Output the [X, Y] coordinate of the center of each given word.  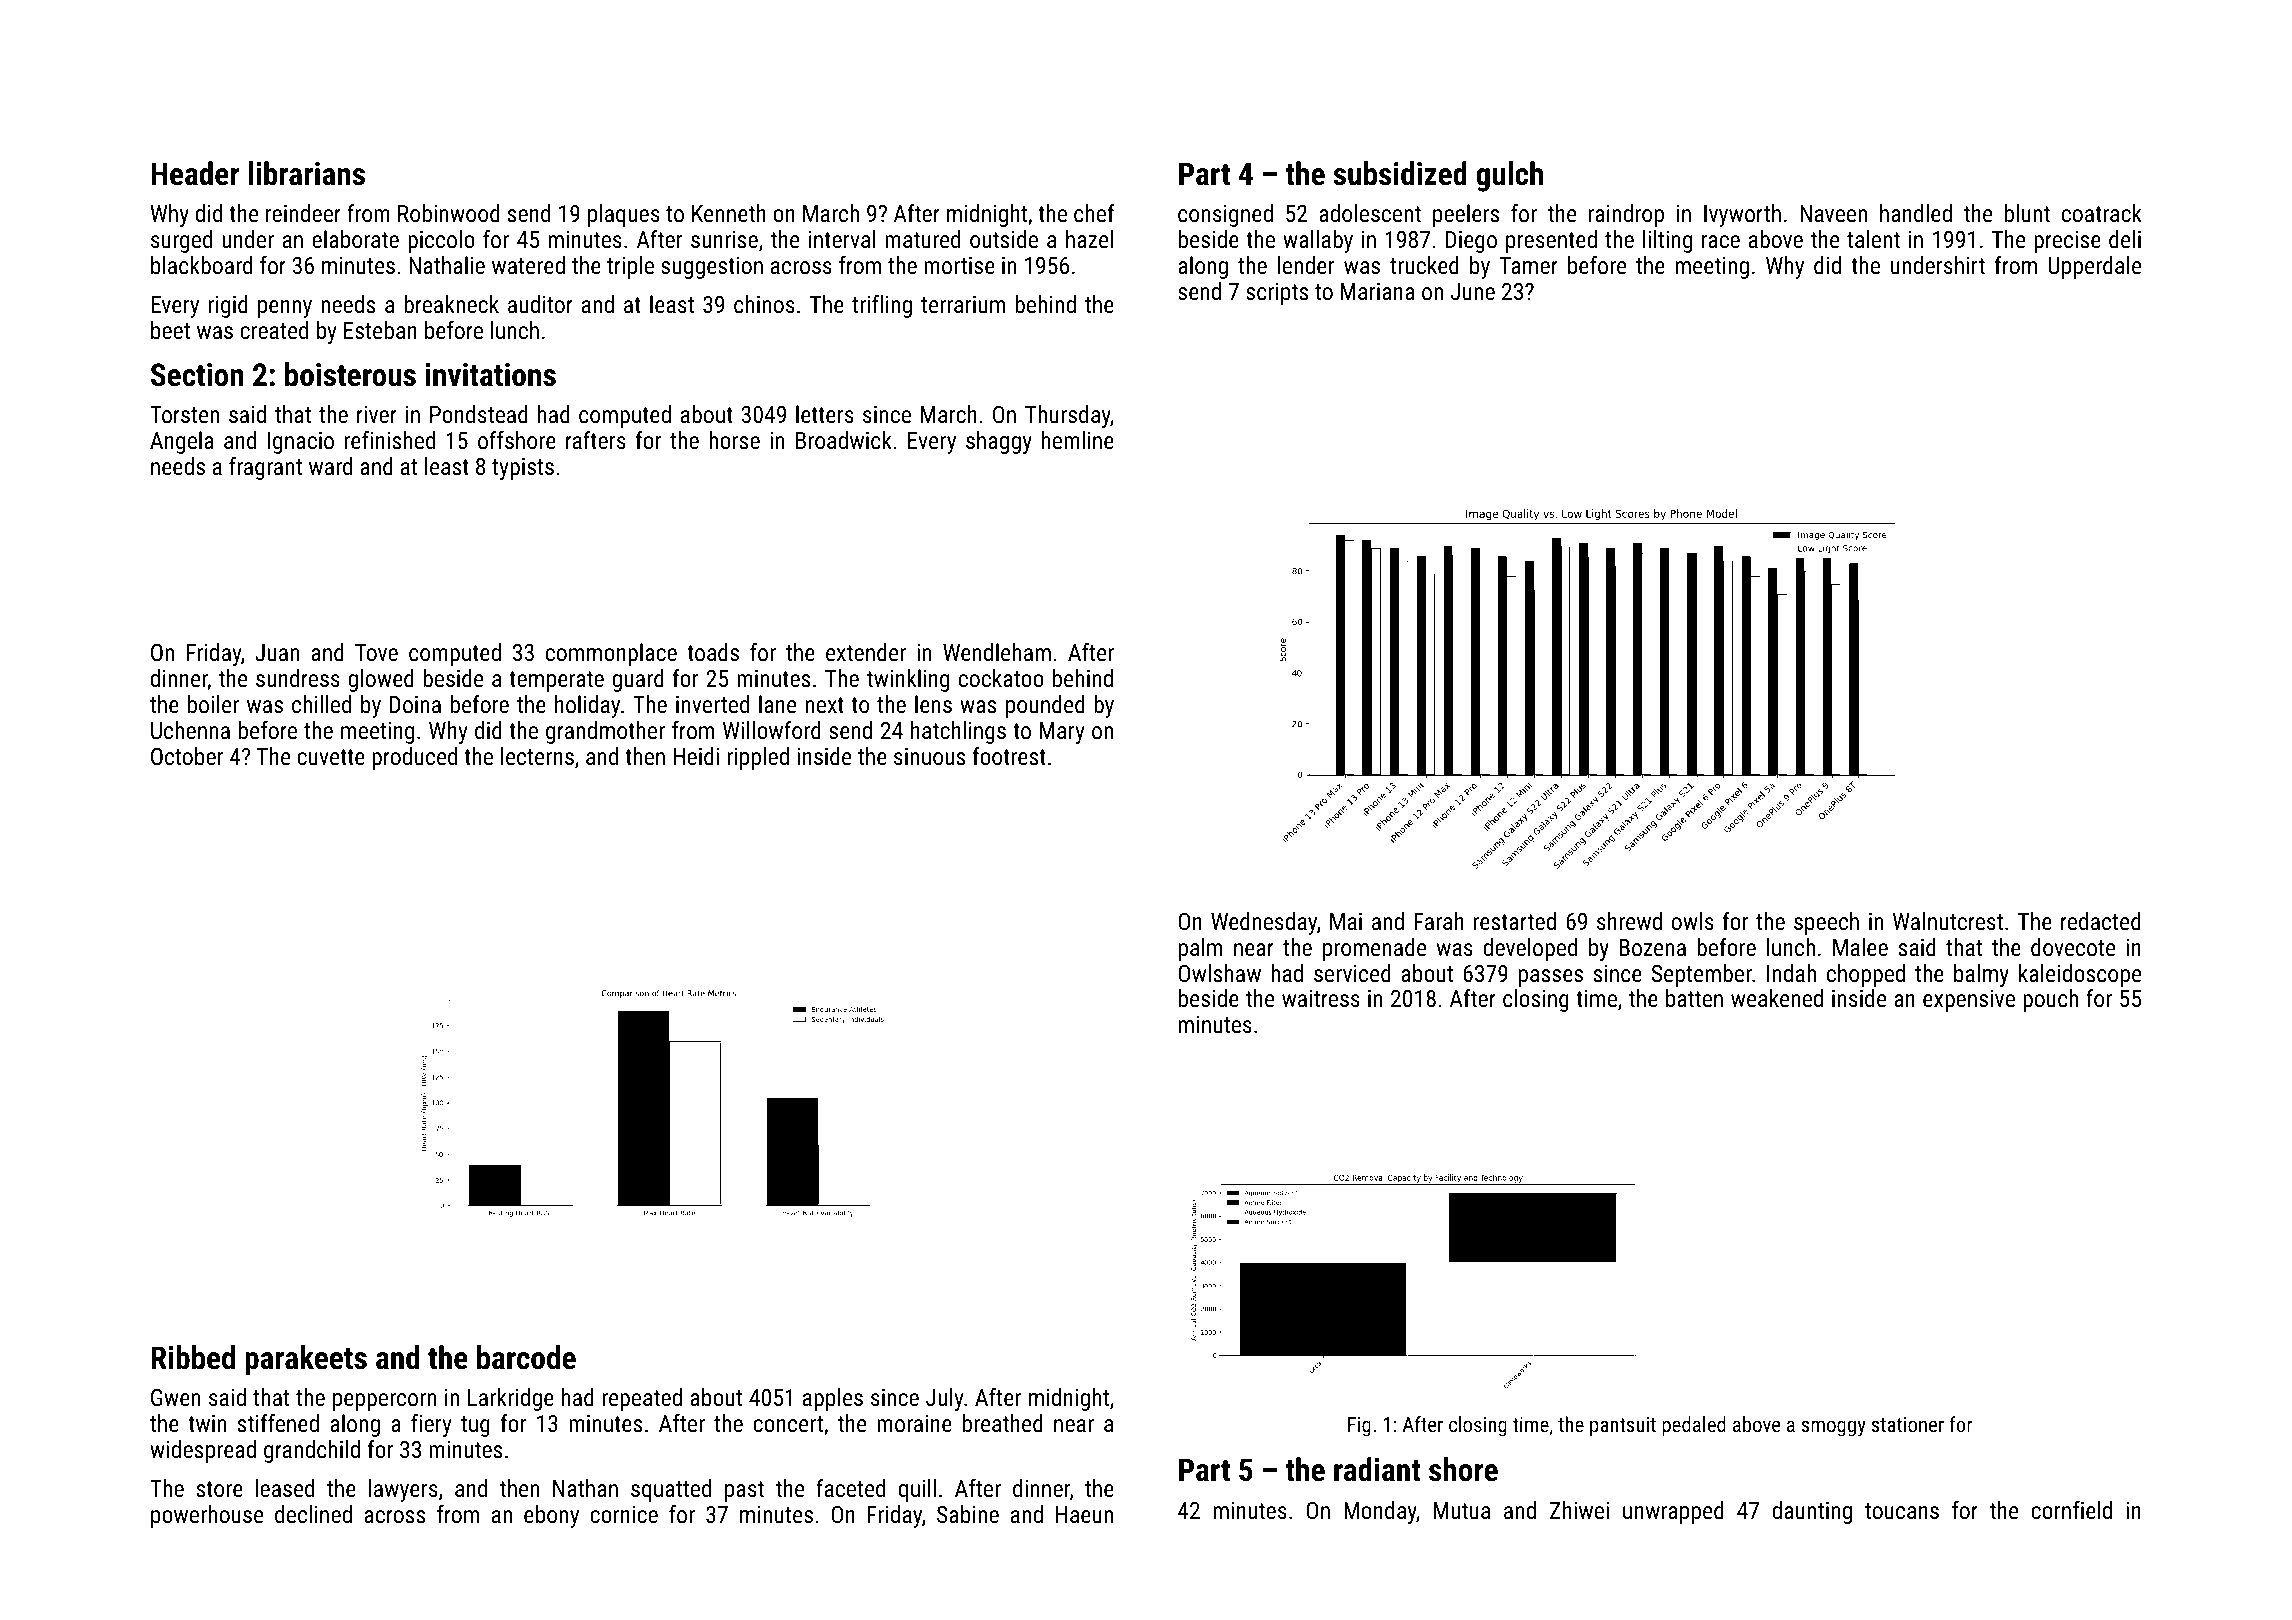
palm [1200, 949]
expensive [1969, 1001]
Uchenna [190, 730]
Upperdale [2095, 267]
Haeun [1084, 1514]
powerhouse [207, 1516]
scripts [1277, 294]
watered [528, 265]
